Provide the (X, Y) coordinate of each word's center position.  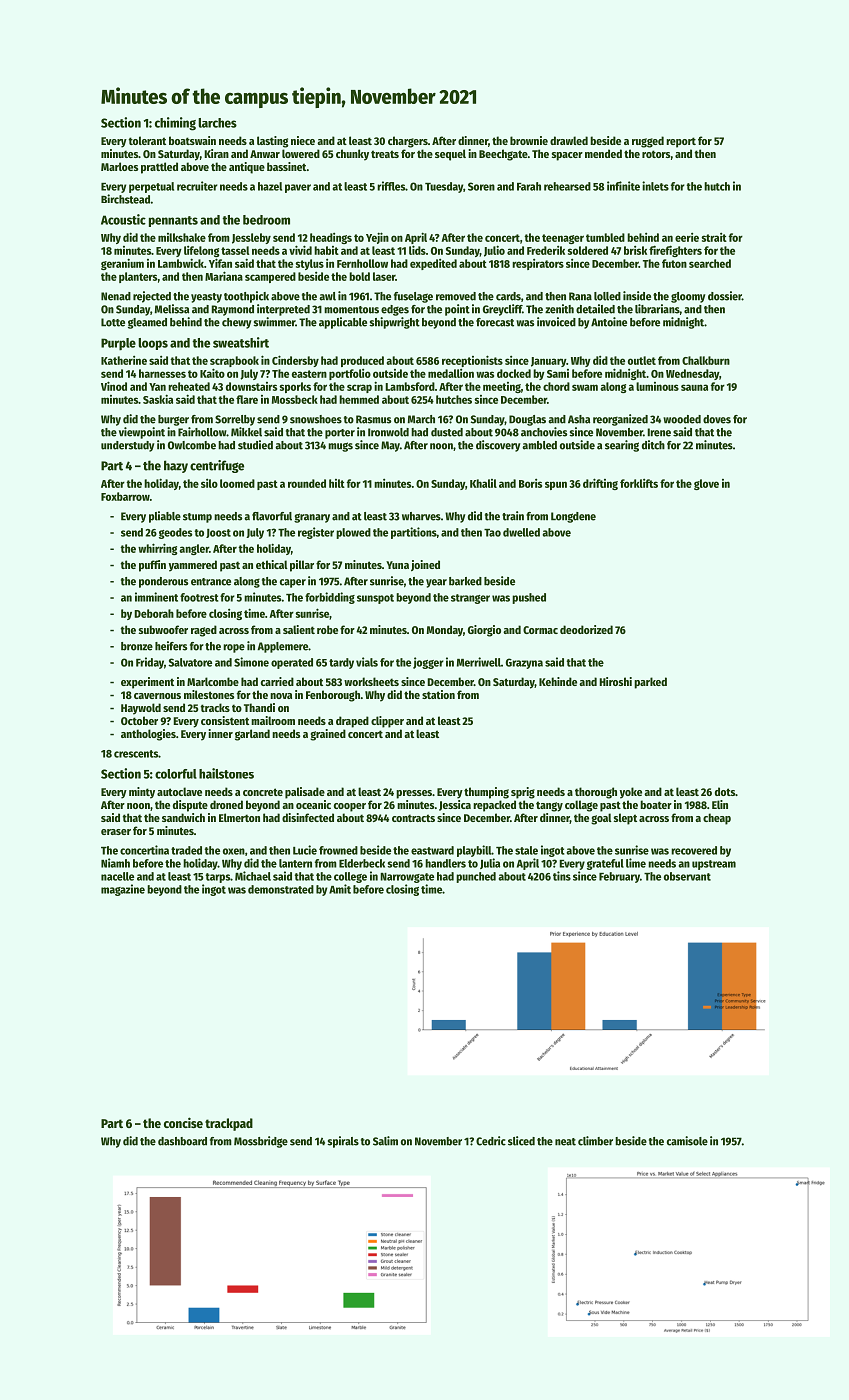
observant (687, 876)
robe (327, 629)
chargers (408, 142)
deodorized (586, 629)
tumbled (605, 237)
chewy (237, 323)
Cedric (491, 1141)
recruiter (197, 186)
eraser (116, 832)
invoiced (556, 322)
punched (476, 877)
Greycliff (502, 310)
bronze (137, 646)
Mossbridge (261, 1142)
